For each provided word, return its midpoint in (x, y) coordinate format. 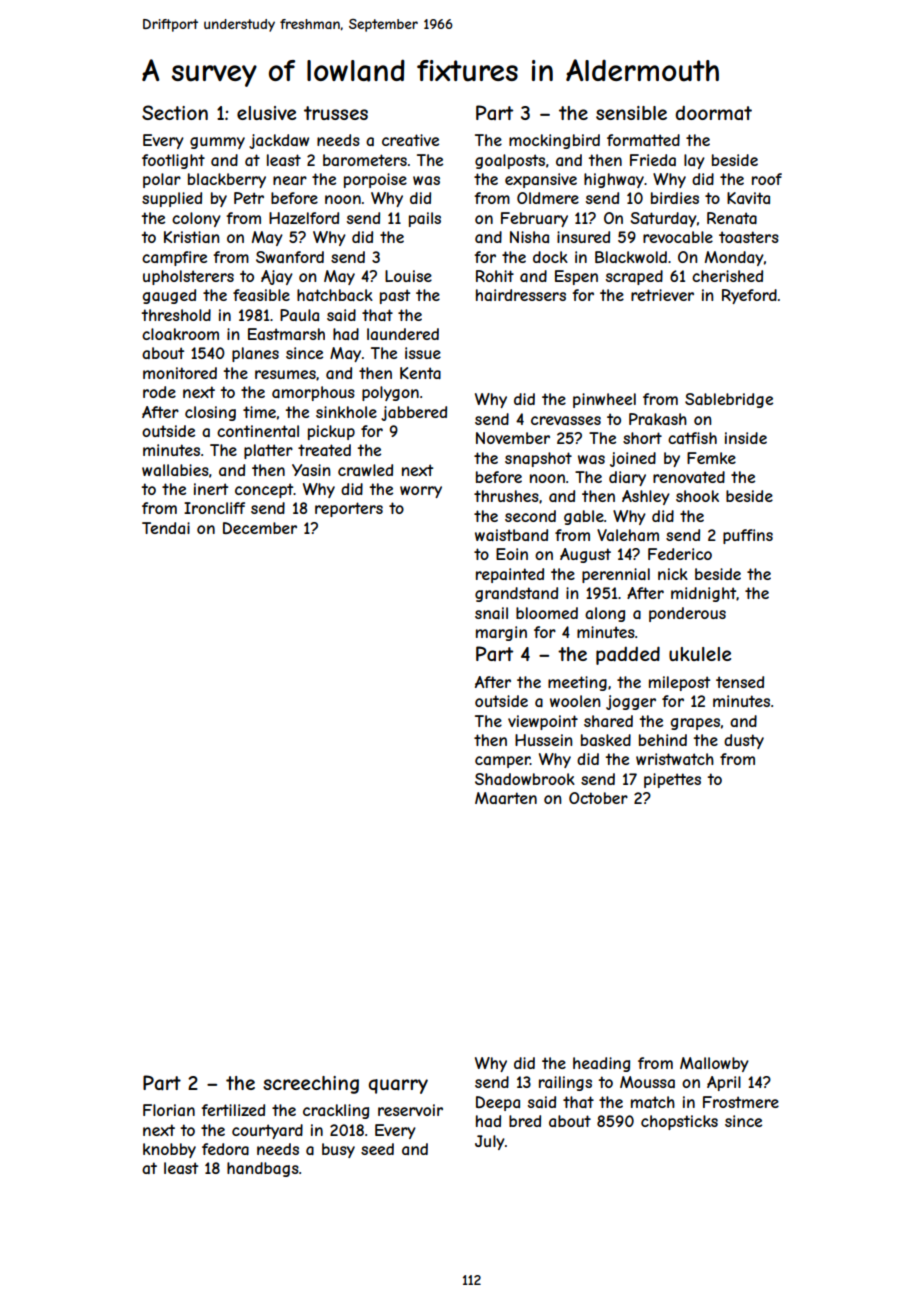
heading (601, 1064)
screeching (311, 1085)
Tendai (166, 528)
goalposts (510, 161)
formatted (643, 140)
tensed (740, 682)
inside (746, 438)
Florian (169, 1110)
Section (175, 112)
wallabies (175, 470)
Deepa (498, 1103)
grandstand (516, 594)
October (598, 798)
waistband (511, 535)
